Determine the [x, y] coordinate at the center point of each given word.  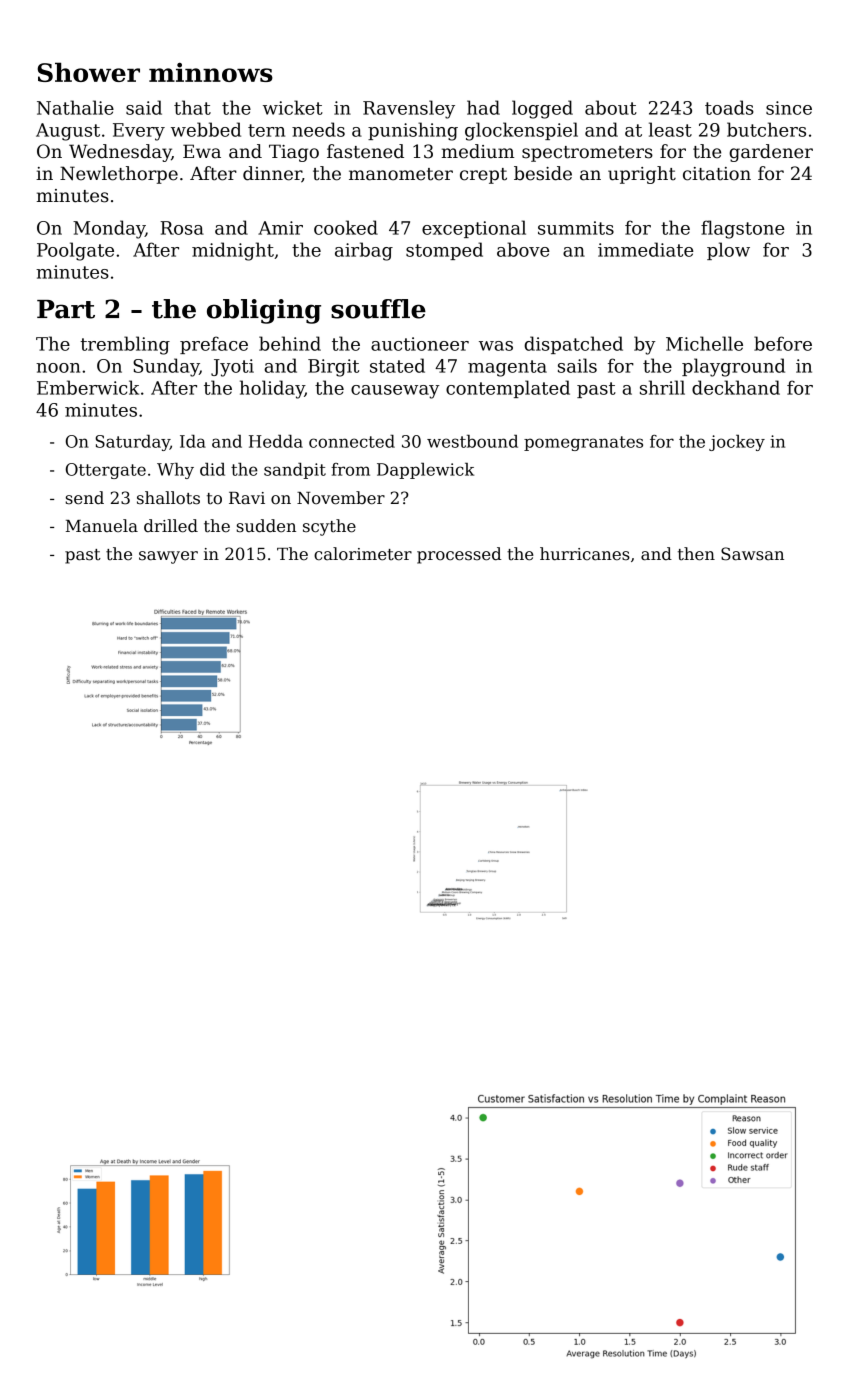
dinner [272, 174]
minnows [211, 72]
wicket [293, 107]
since [789, 108]
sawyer [168, 557]
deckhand [736, 387]
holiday [272, 389]
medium [478, 151]
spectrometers [587, 154]
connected [352, 441]
